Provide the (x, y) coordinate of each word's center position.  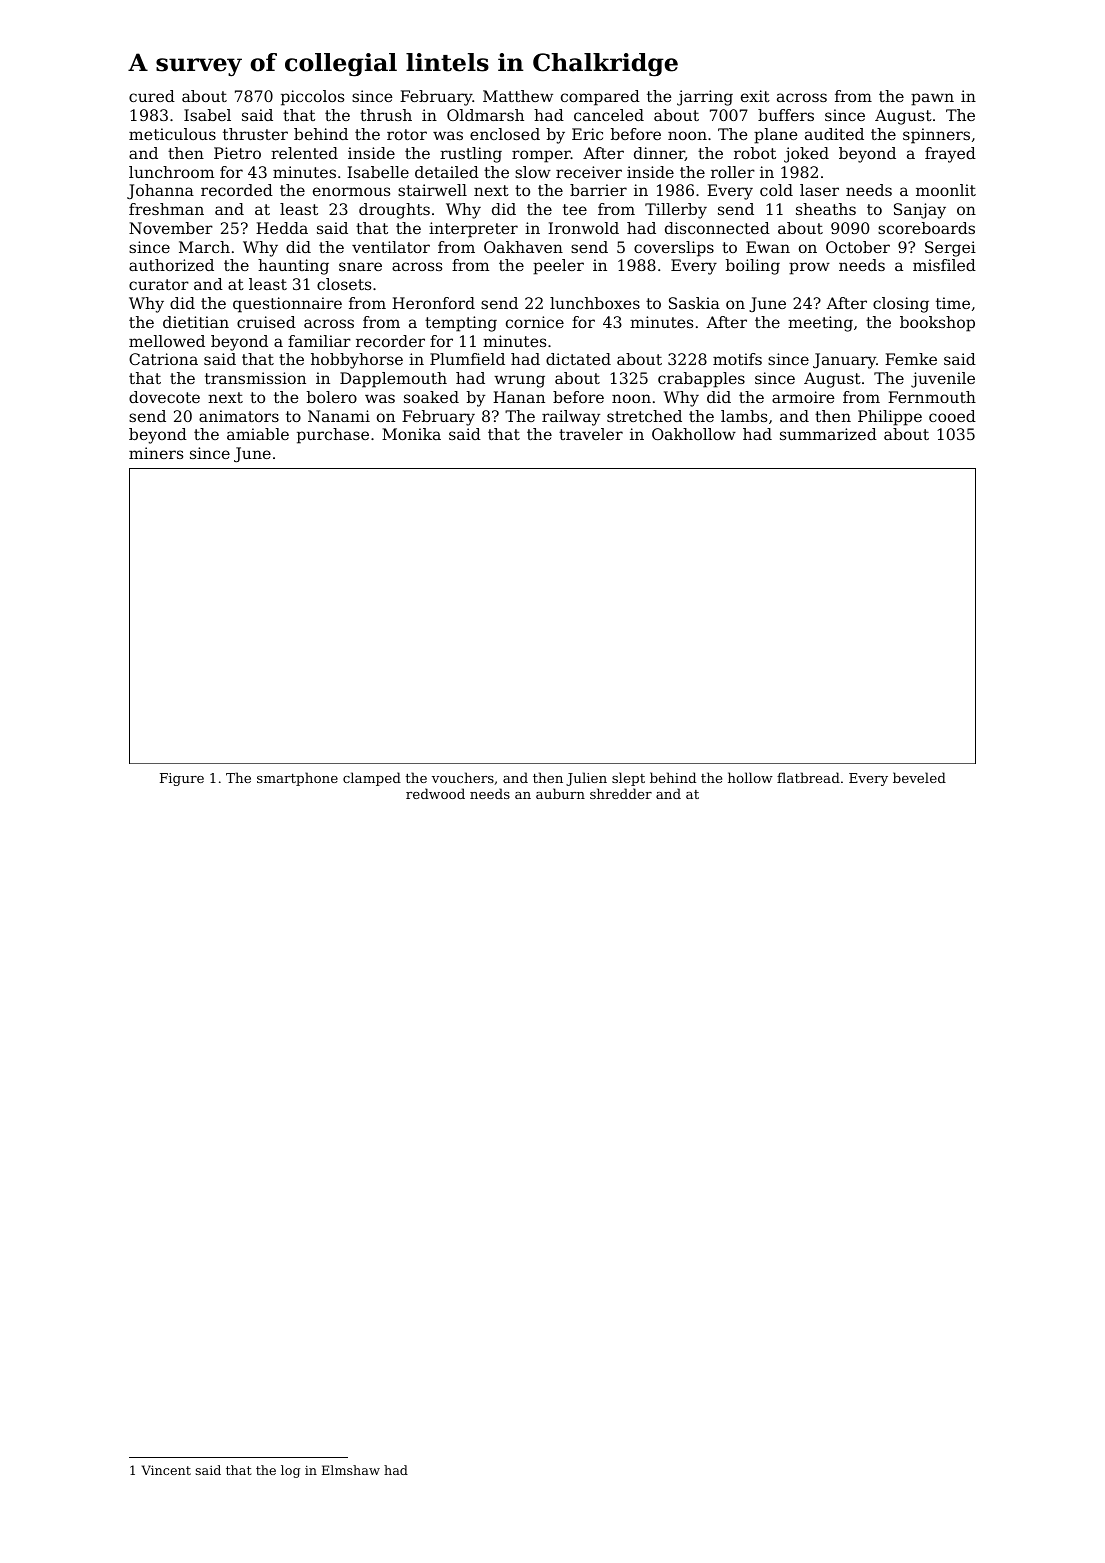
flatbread (808, 777)
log (290, 1471)
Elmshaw (351, 1470)
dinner (659, 154)
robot (755, 153)
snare (360, 266)
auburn (560, 793)
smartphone (297, 779)
